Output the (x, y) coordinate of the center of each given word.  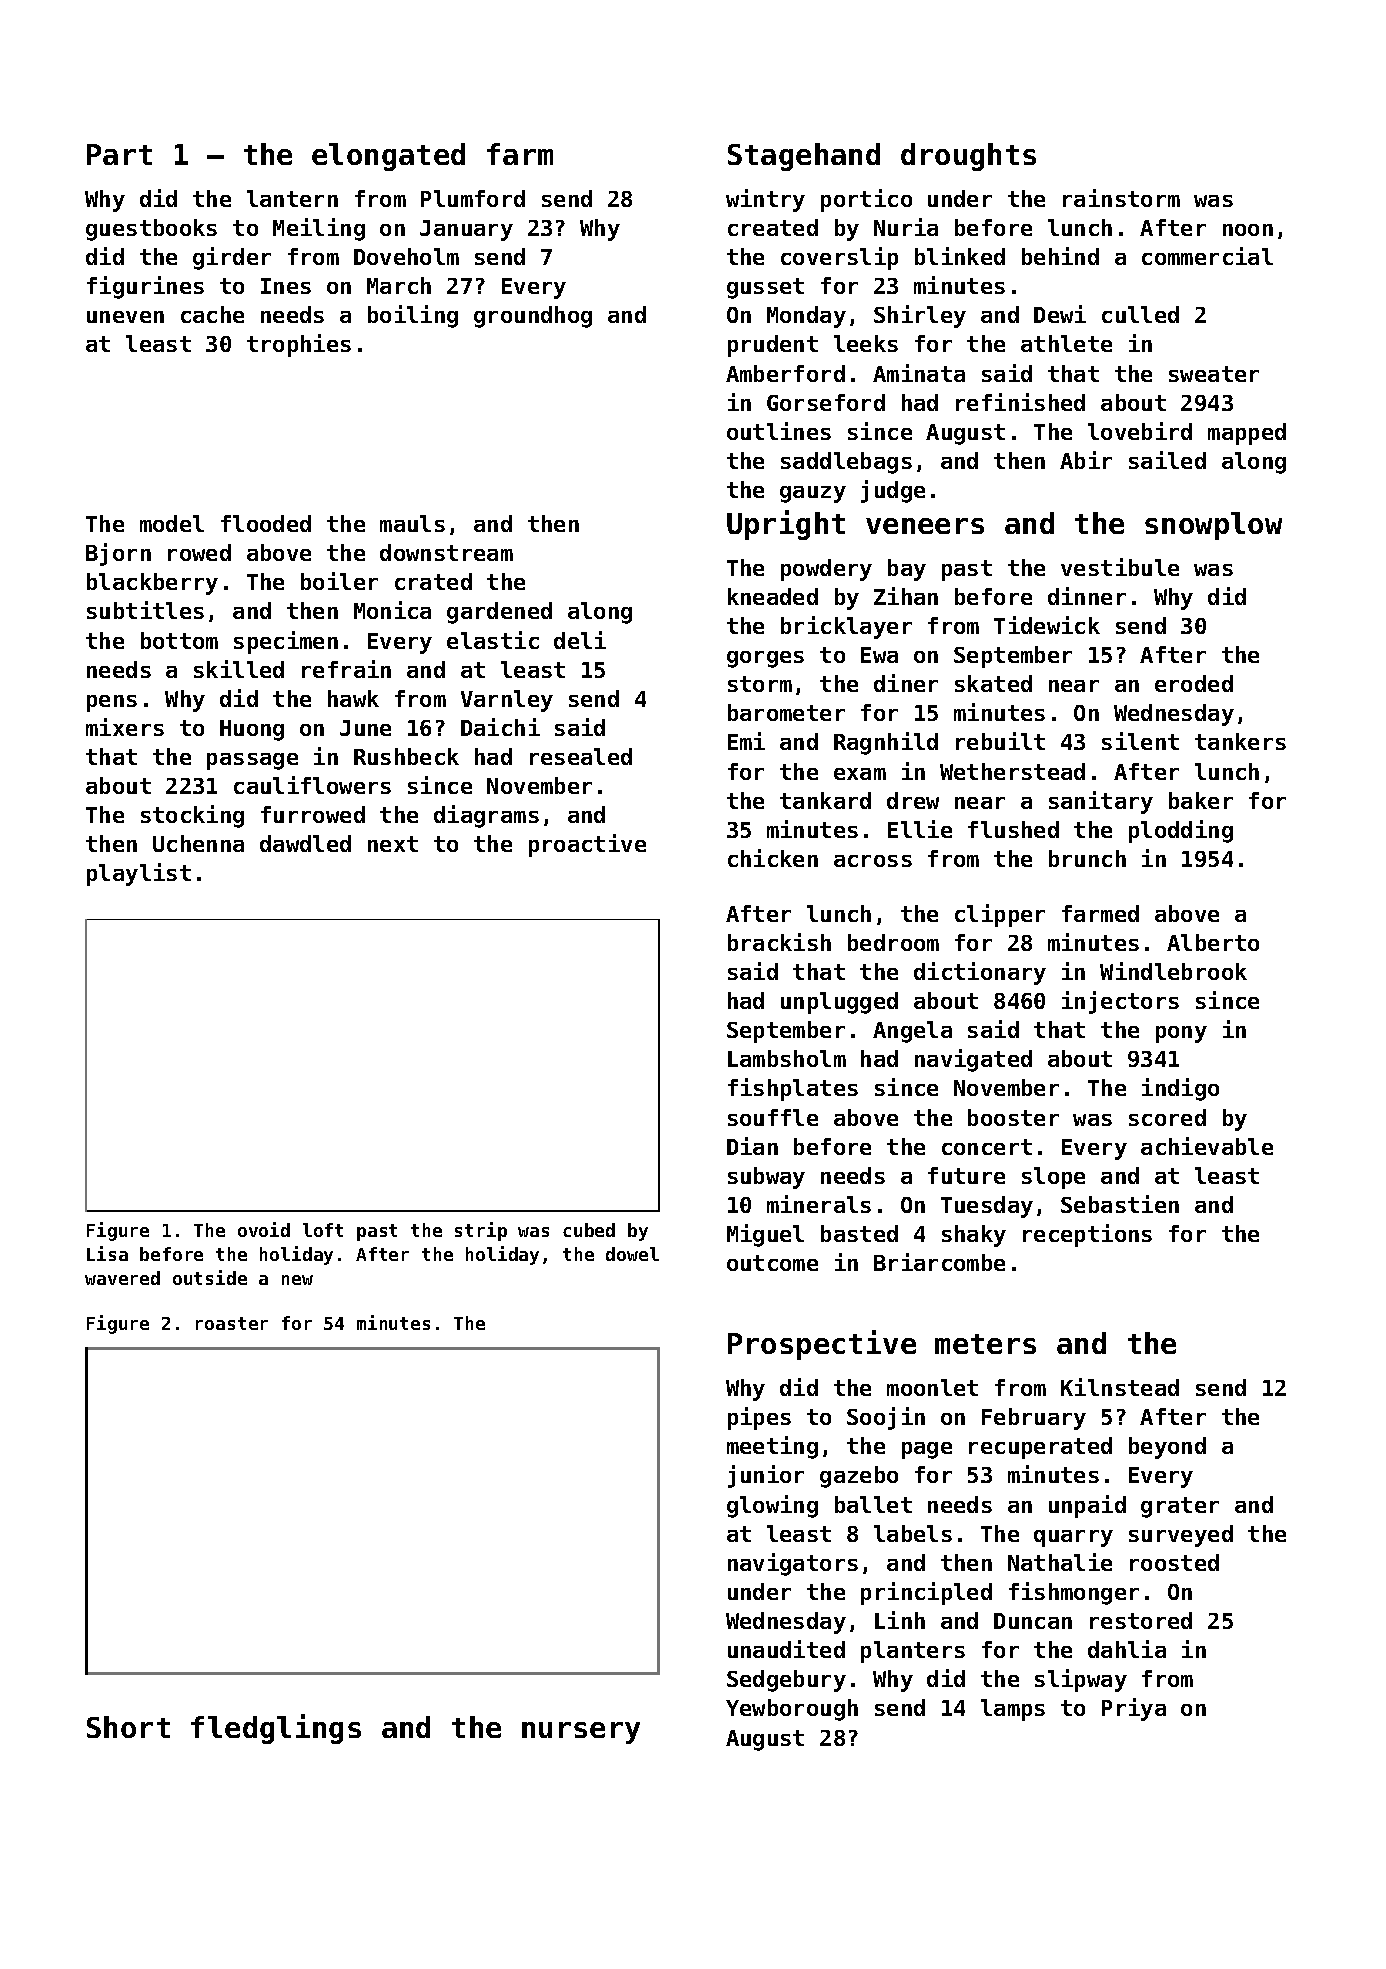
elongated (388, 157)
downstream (446, 552)
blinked (960, 256)
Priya (1134, 1709)
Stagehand (804, 157)
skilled (239, 669)
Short (128, 1727)
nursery (581, 1733)
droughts (968, 157)
